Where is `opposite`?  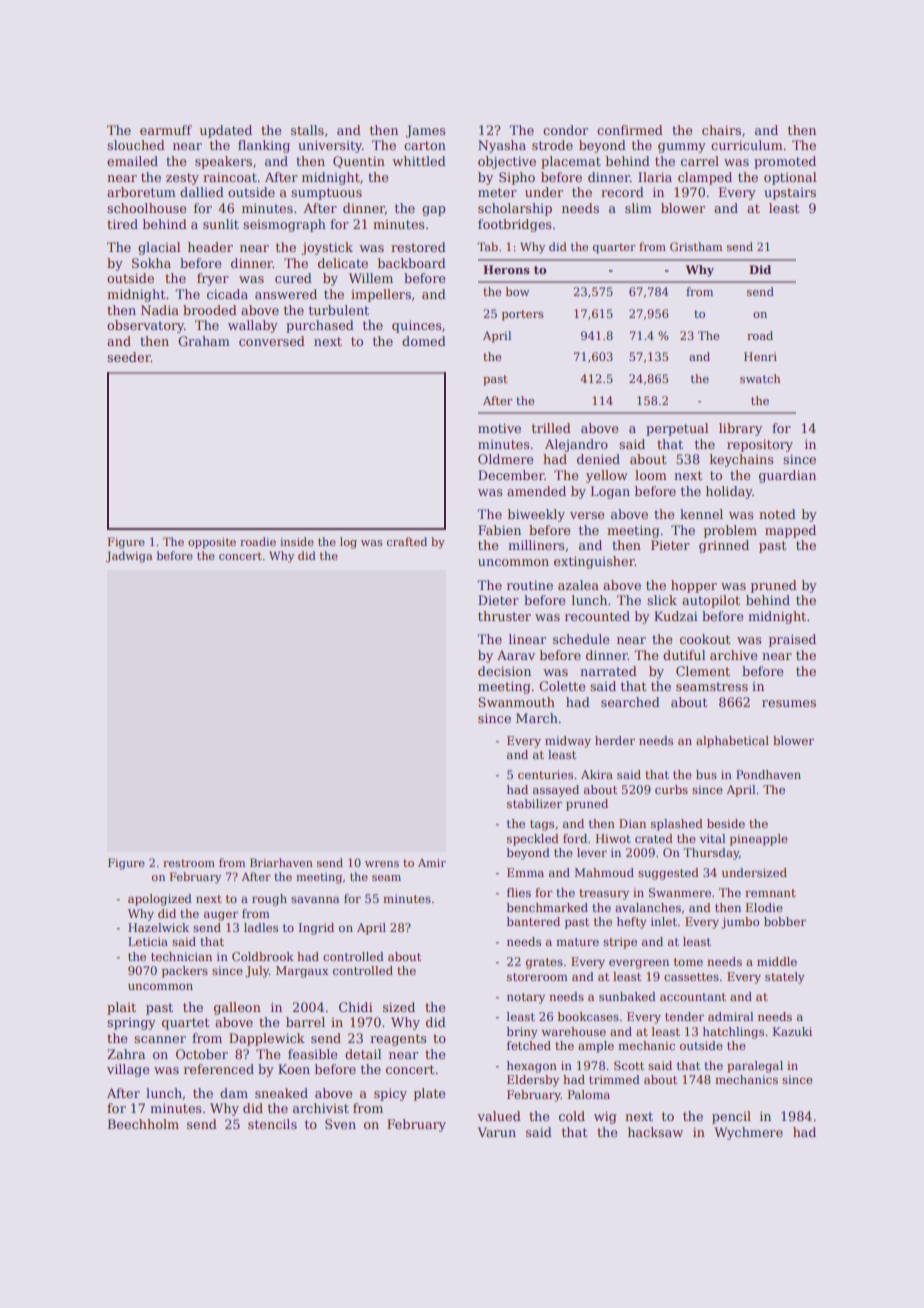 opposite is located at coordinates (212, 543).
